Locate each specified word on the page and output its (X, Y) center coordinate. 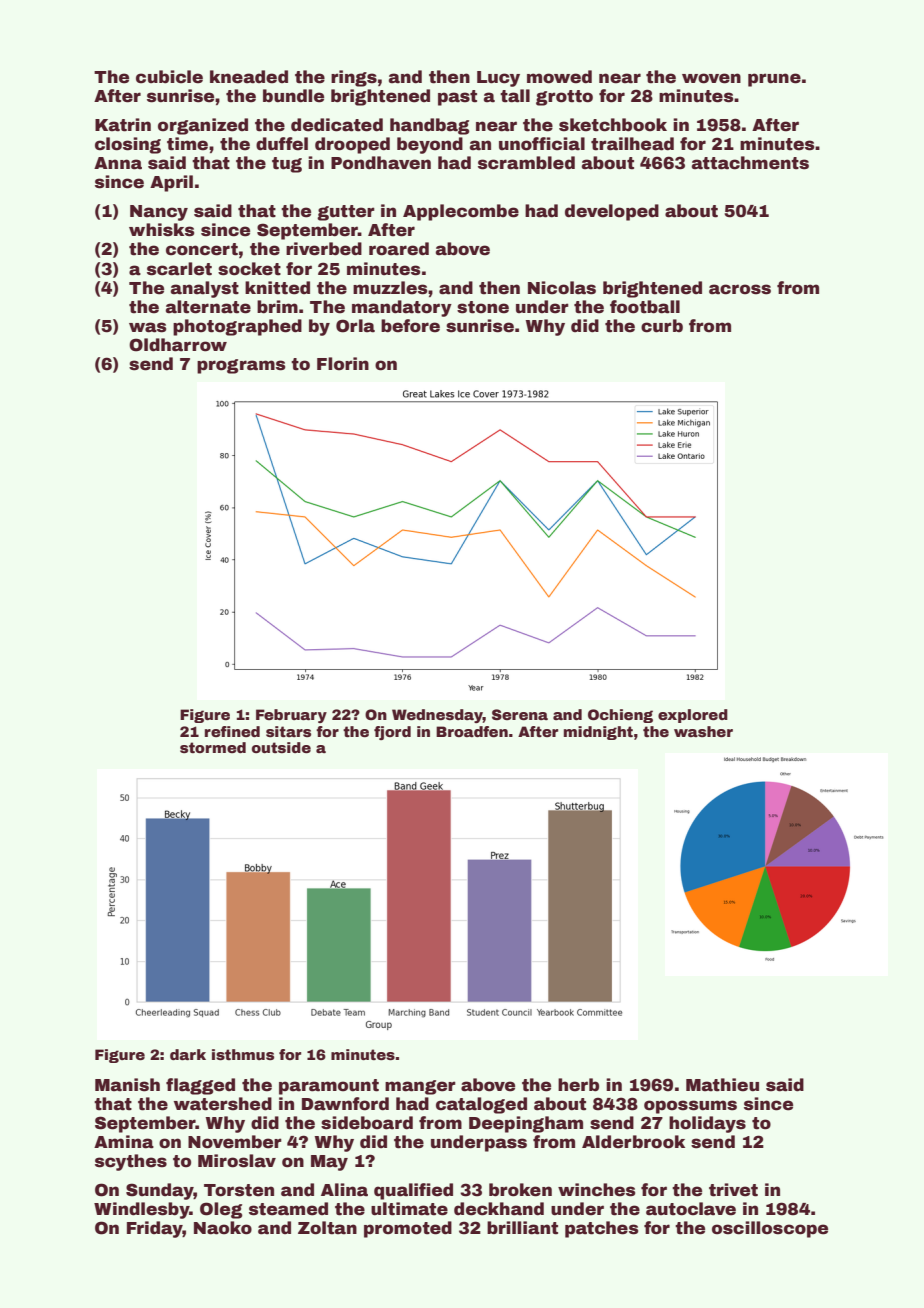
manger (420, 1087)
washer (703, 731)
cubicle (169, 77)
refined (232, 731)
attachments (750, 163)
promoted (408, 1229)
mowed (559, 77)
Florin (343, 364)
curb (662, 326)
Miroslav (237, 1161)
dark (188, 1054)
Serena (520, 714)
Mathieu (722, 1085)
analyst (205, 289)
